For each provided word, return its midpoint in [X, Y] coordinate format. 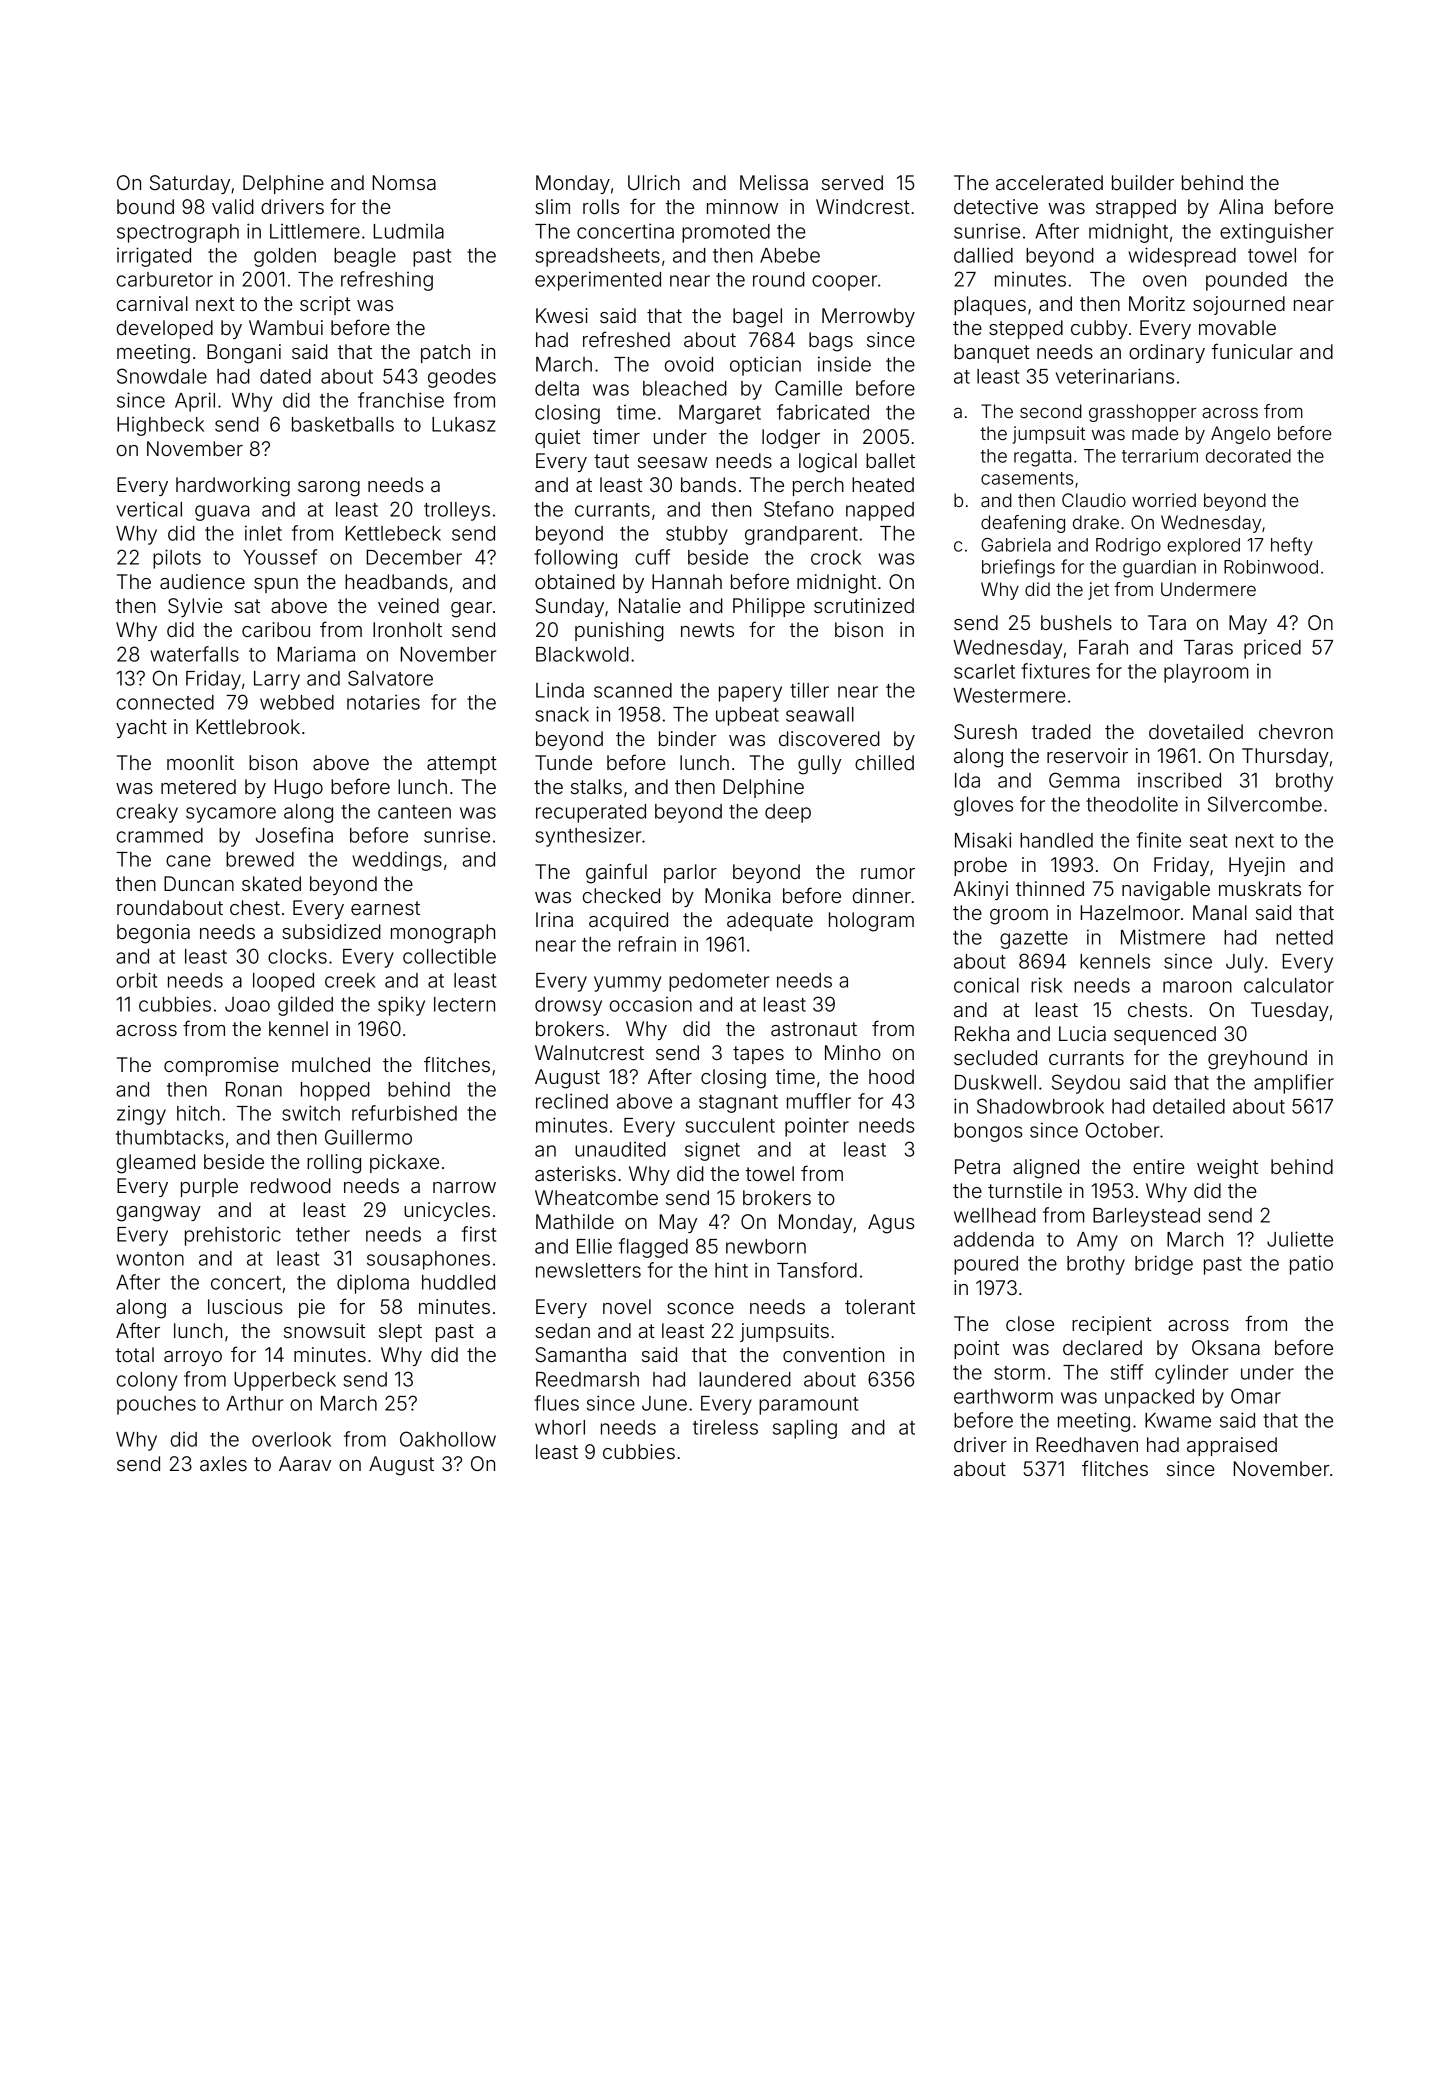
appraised [1232, 1446]
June [664, 1403]
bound [145, 206]
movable [1237, 327]
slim [552, 206]
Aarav [305, 1463]
